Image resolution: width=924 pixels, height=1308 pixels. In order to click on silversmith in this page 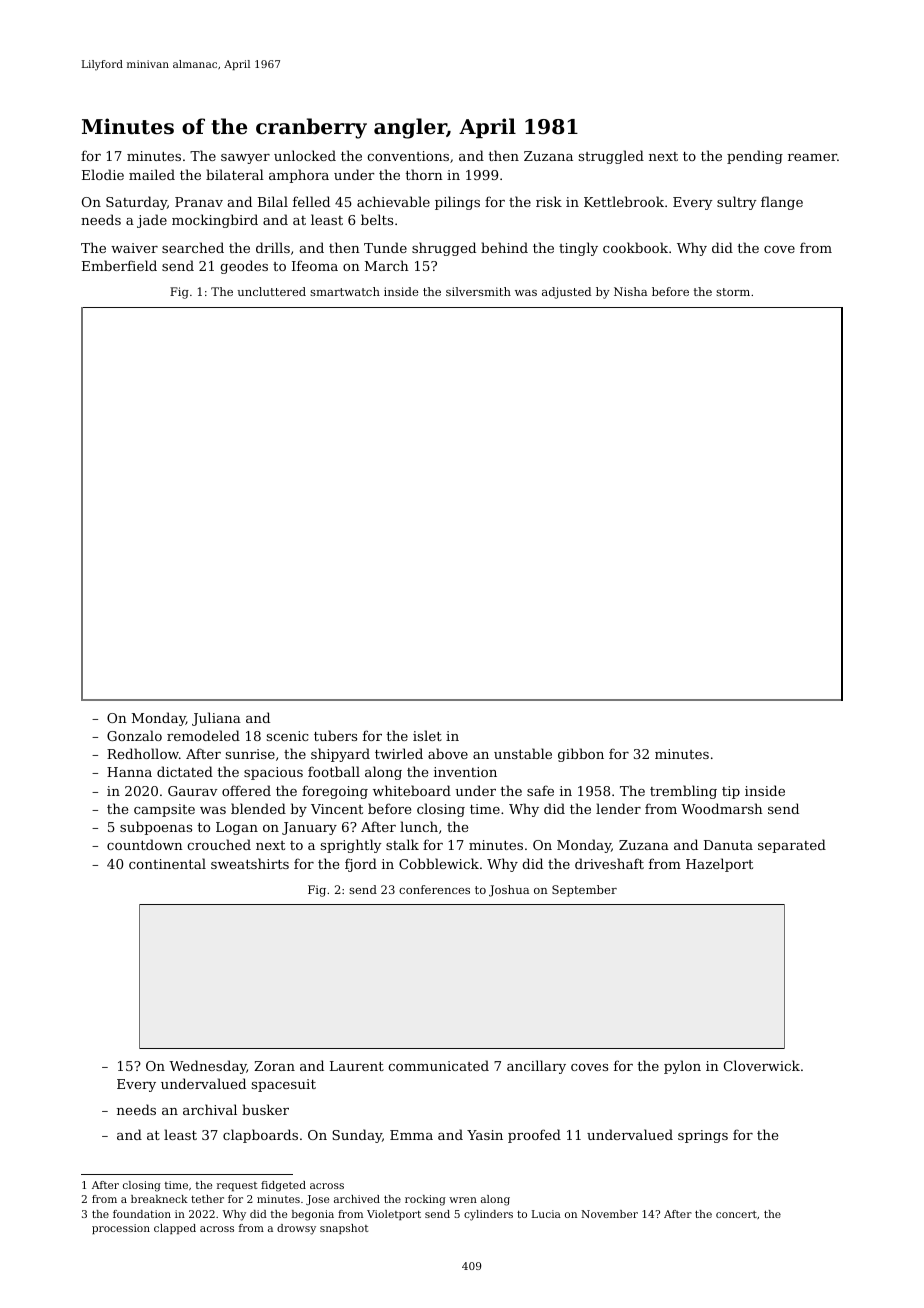, I will do `click(478, 291)`.
